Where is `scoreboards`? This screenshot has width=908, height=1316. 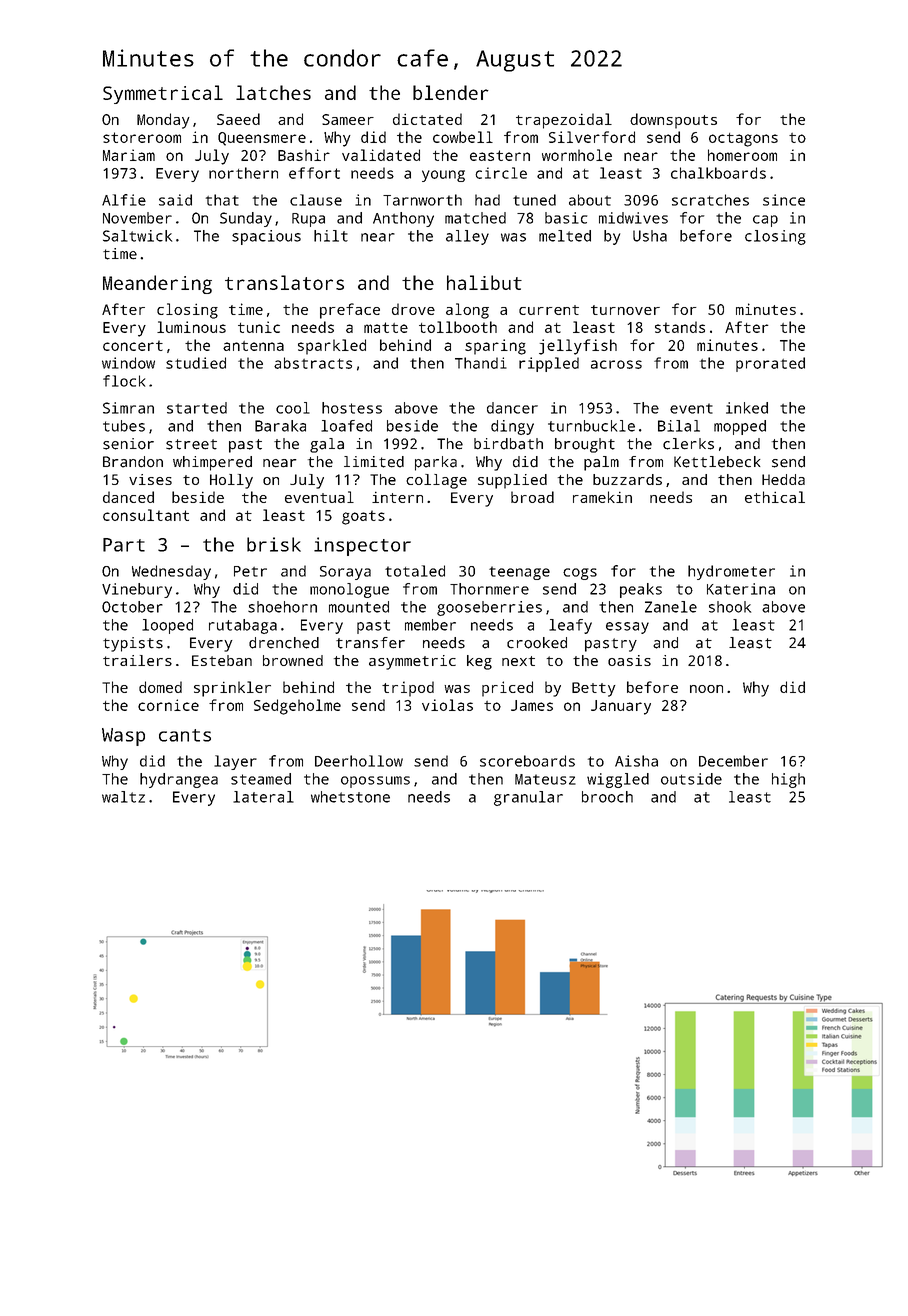
scoreboards is located at coordinates (527, 761).
